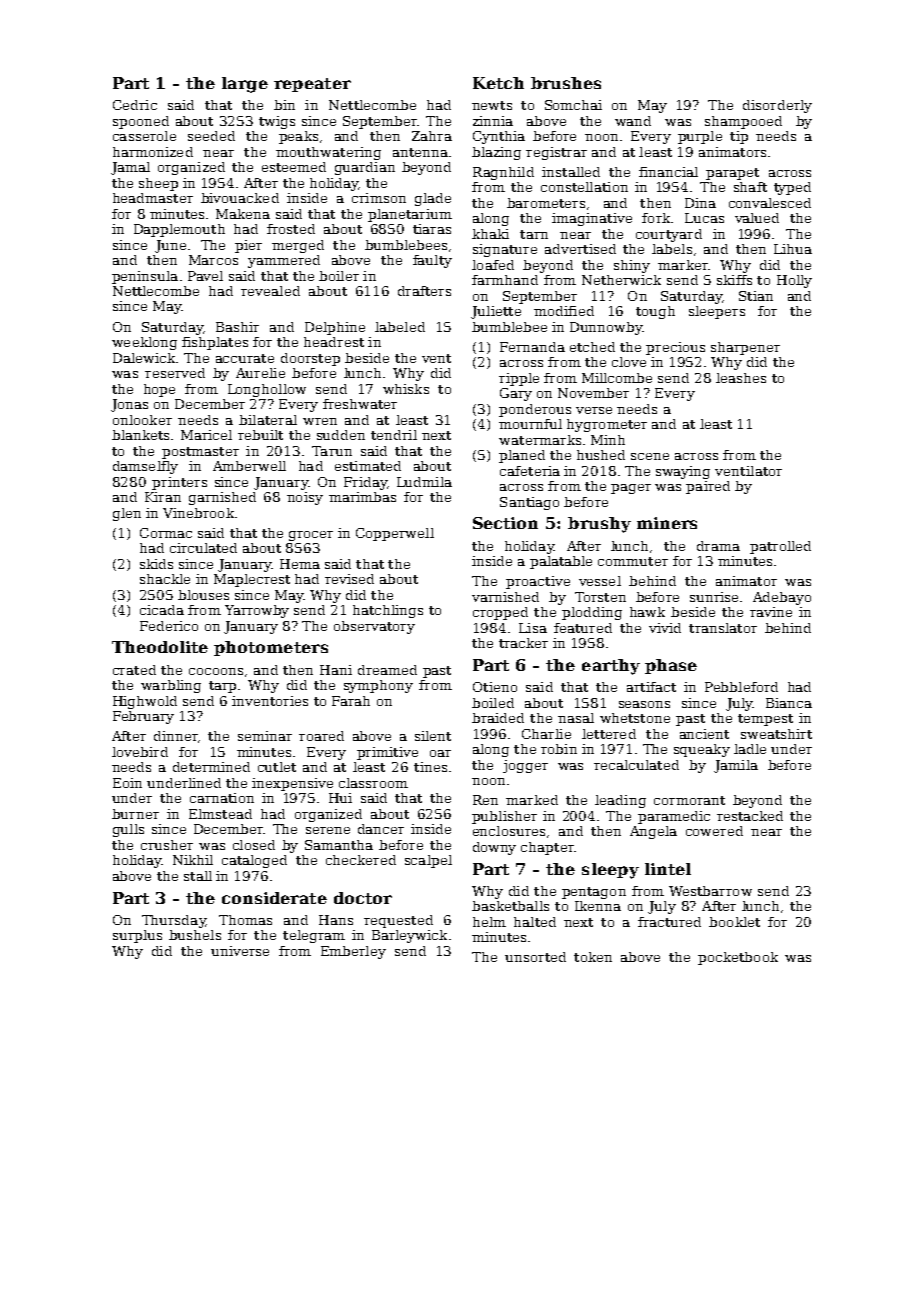  What do you see at coordinates (741, 378) in the screenshot?
I see `leashes` at bounding box center [741, 378].
